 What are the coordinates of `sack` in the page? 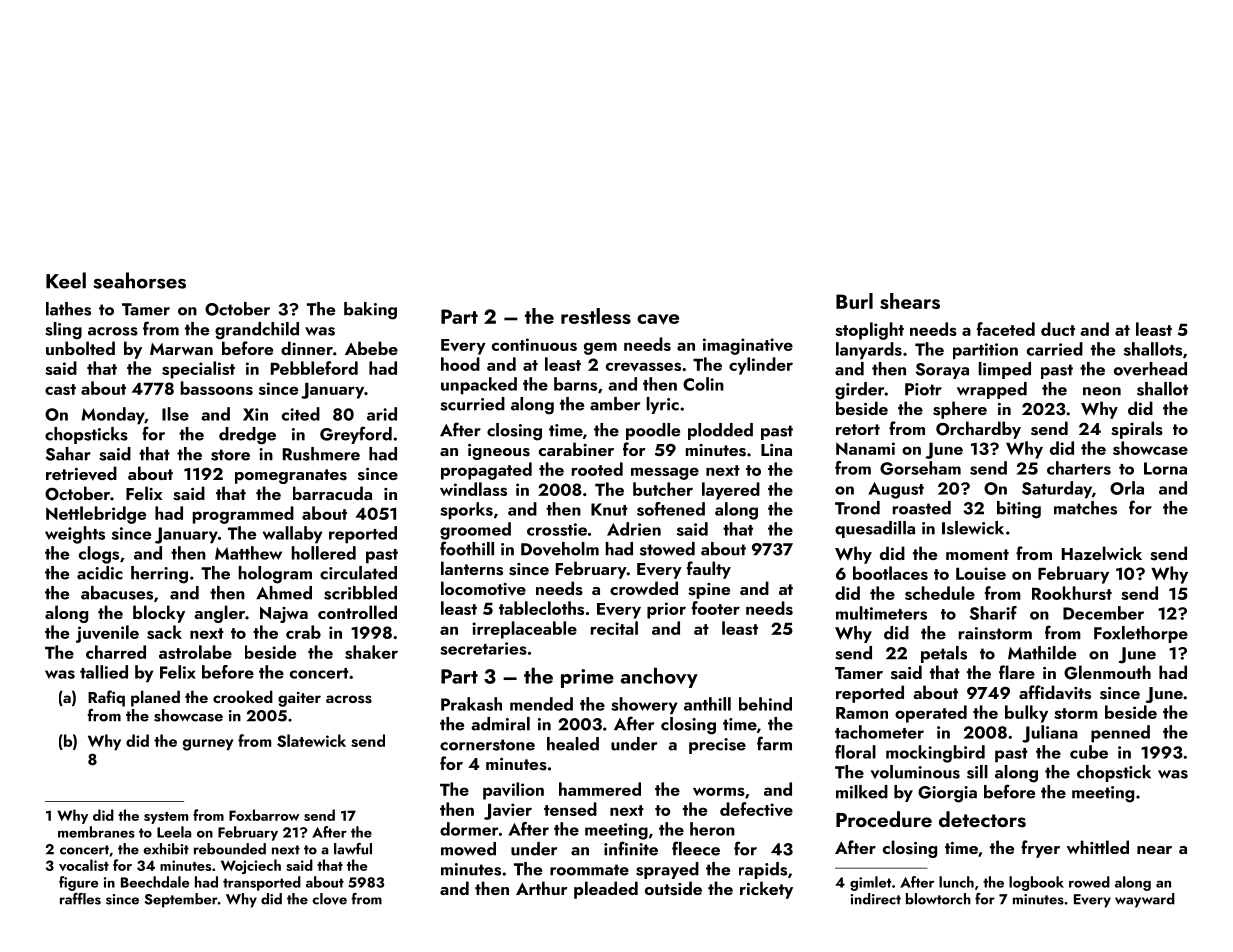 It's located at (164, 632).
